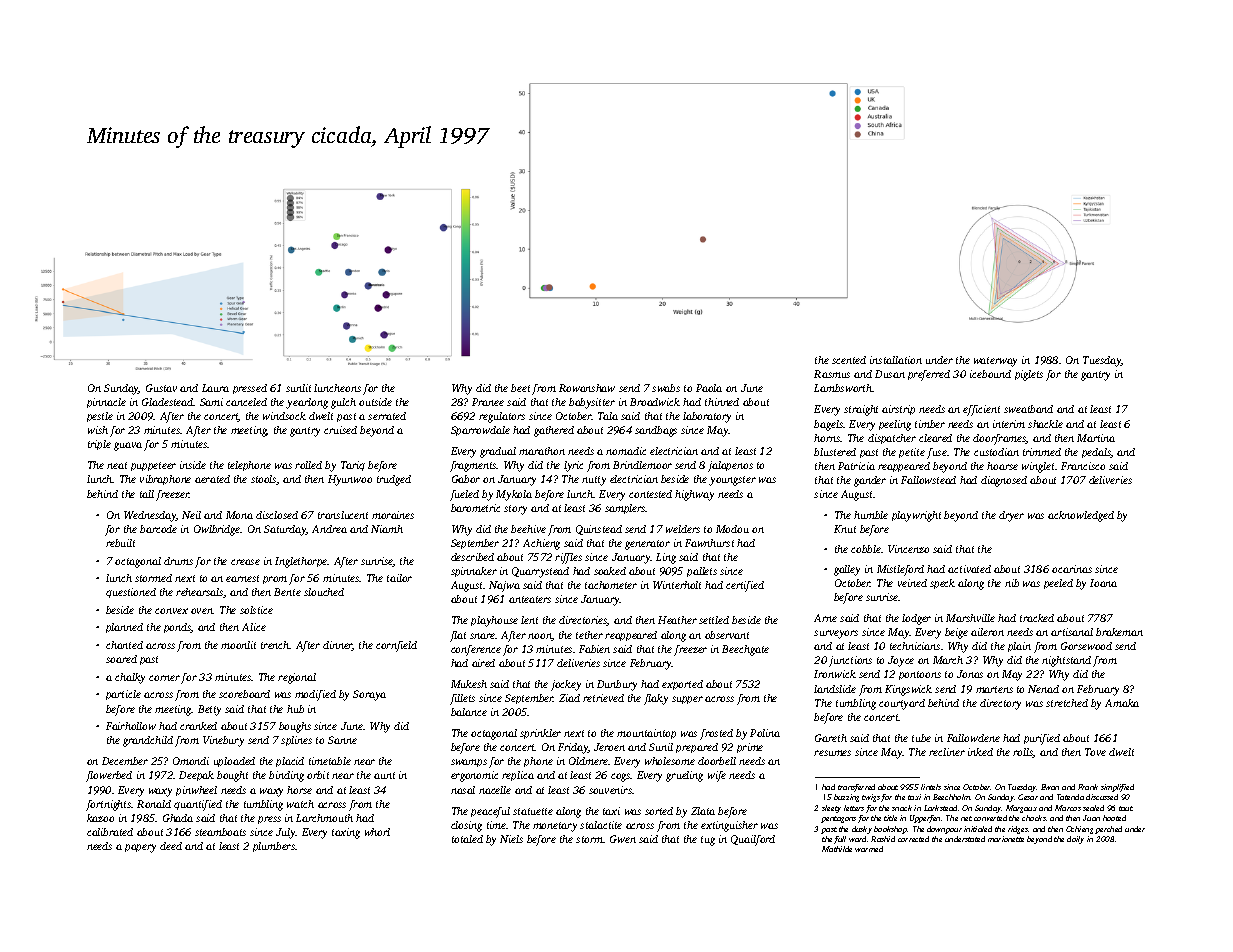  I want to click on timber, so click(930, 424).
